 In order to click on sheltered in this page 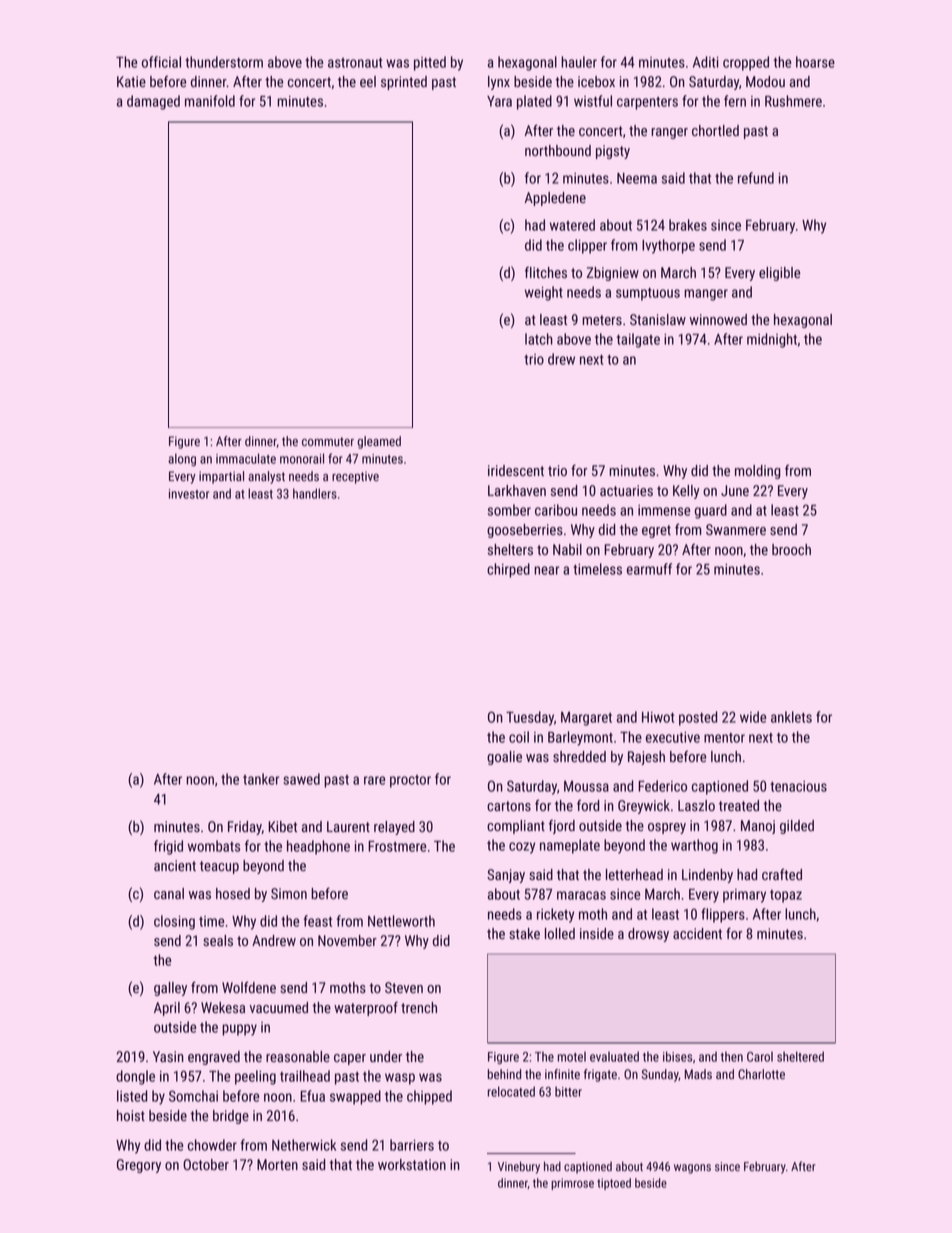, I will do `click(800, 1056)`.
